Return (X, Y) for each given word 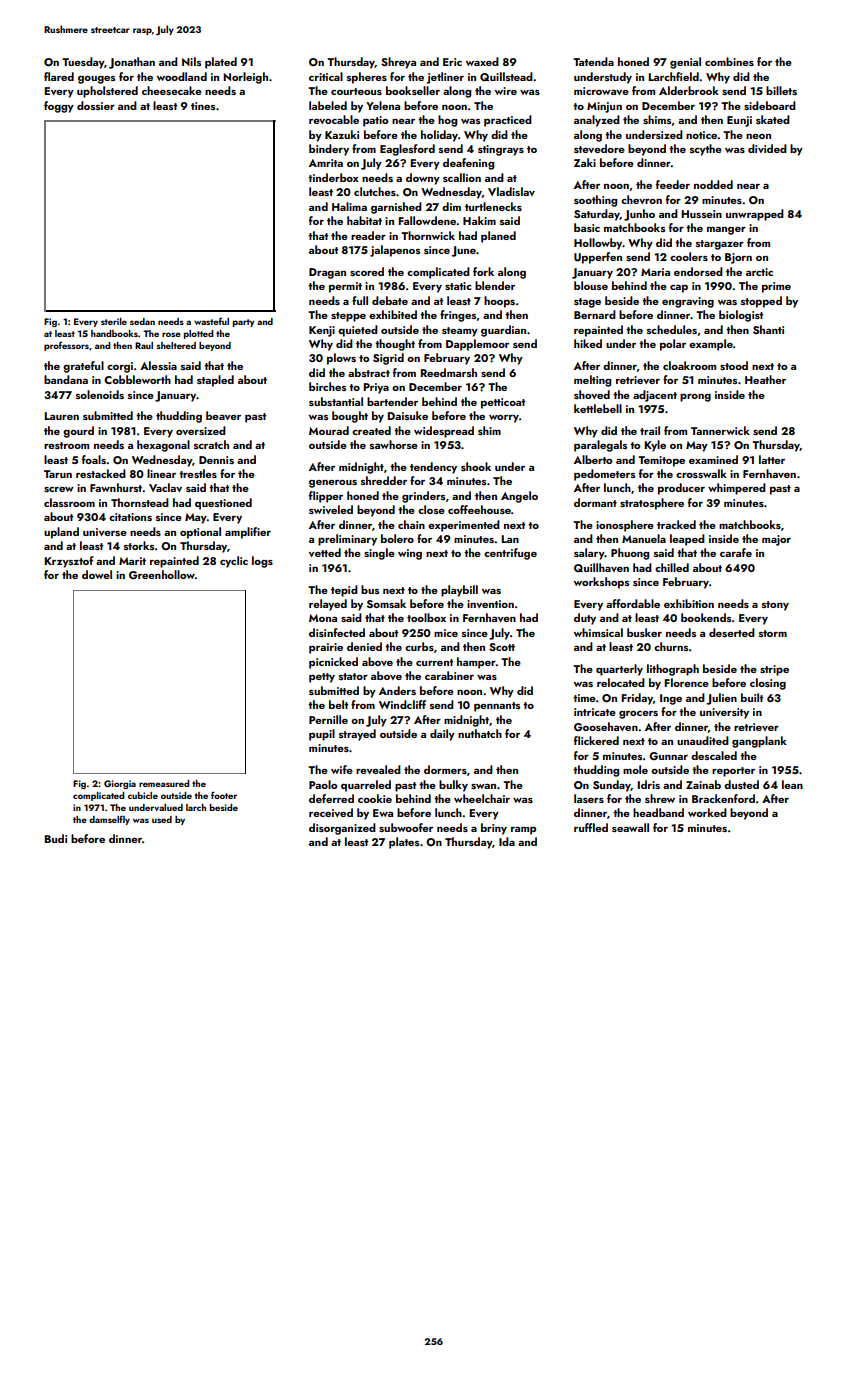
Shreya (398, 63)
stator (353, 676)
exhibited (393, 314)
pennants (497, 707)
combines (729, 61)
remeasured (164, 783)
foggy (59, 107)
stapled (215, 381)
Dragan (327, 273)
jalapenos (395, 251)
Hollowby (598, 244)
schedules (672, 329)
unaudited (703, 740)
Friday (637, 699)
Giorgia (120, 784)
